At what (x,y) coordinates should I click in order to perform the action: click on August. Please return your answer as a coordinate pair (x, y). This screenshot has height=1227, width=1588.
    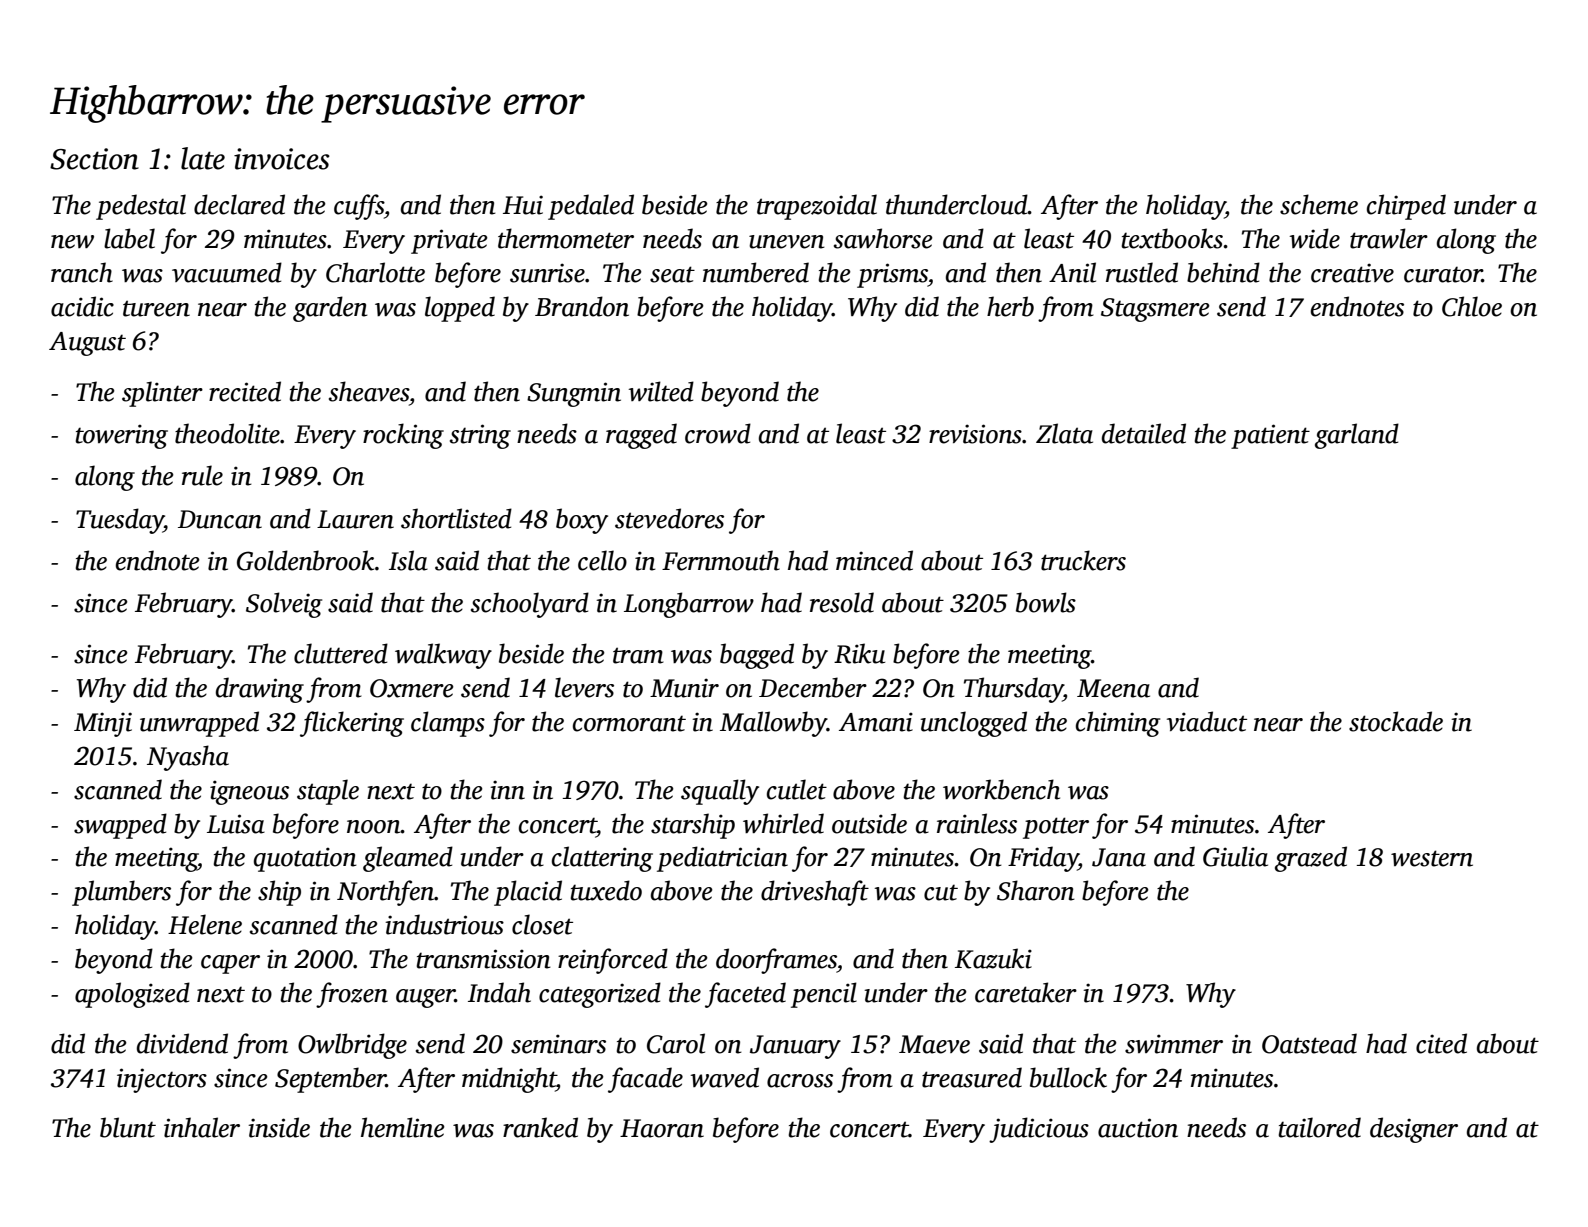
    Looking at the image, I should click on (87, 344).
